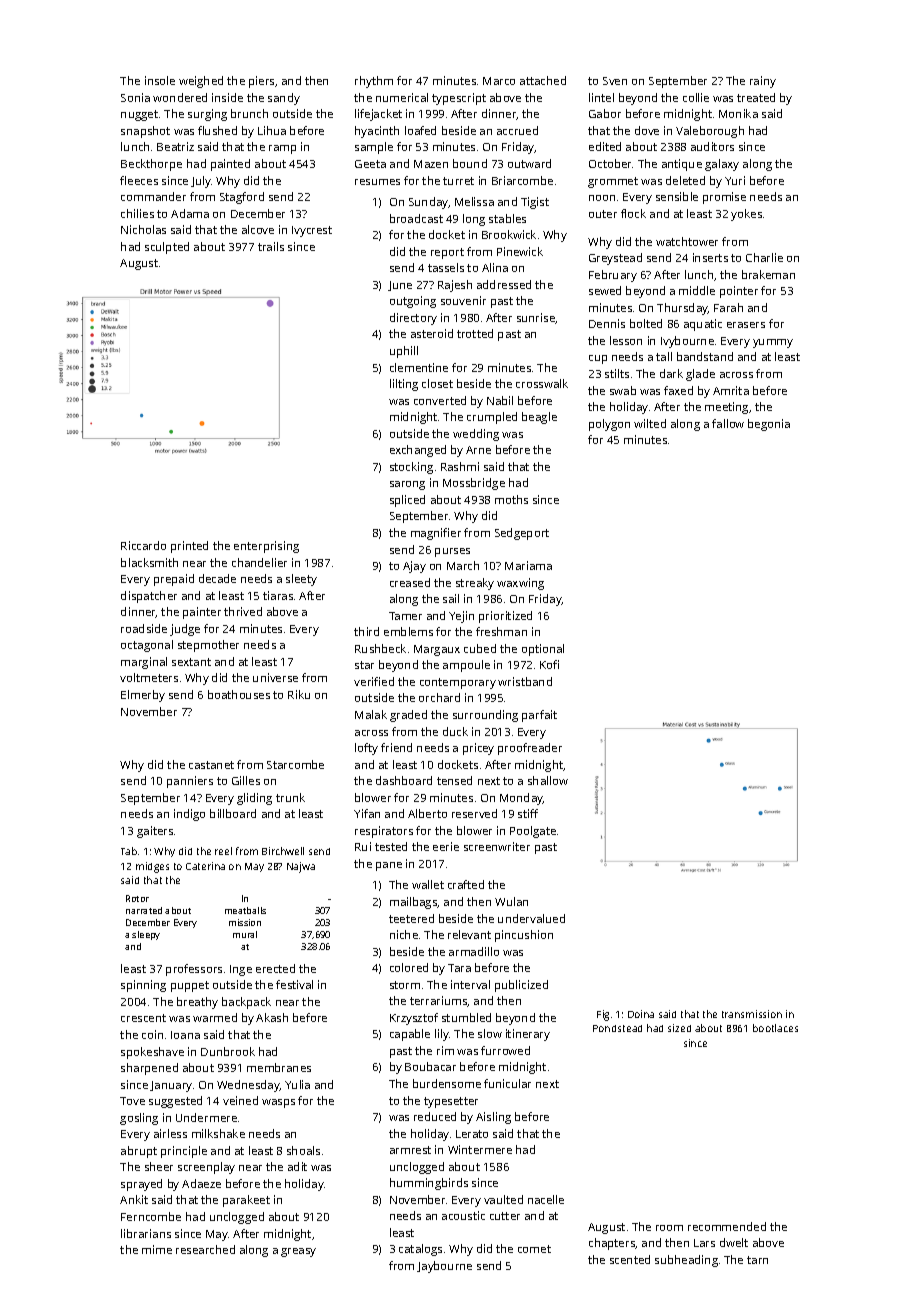 Image resolution: width=924 pixels, height=1308 pixels. What do you see at coordinates (242, 198) in the page?
I see `Stagford` at bounding box center [242, 198].
